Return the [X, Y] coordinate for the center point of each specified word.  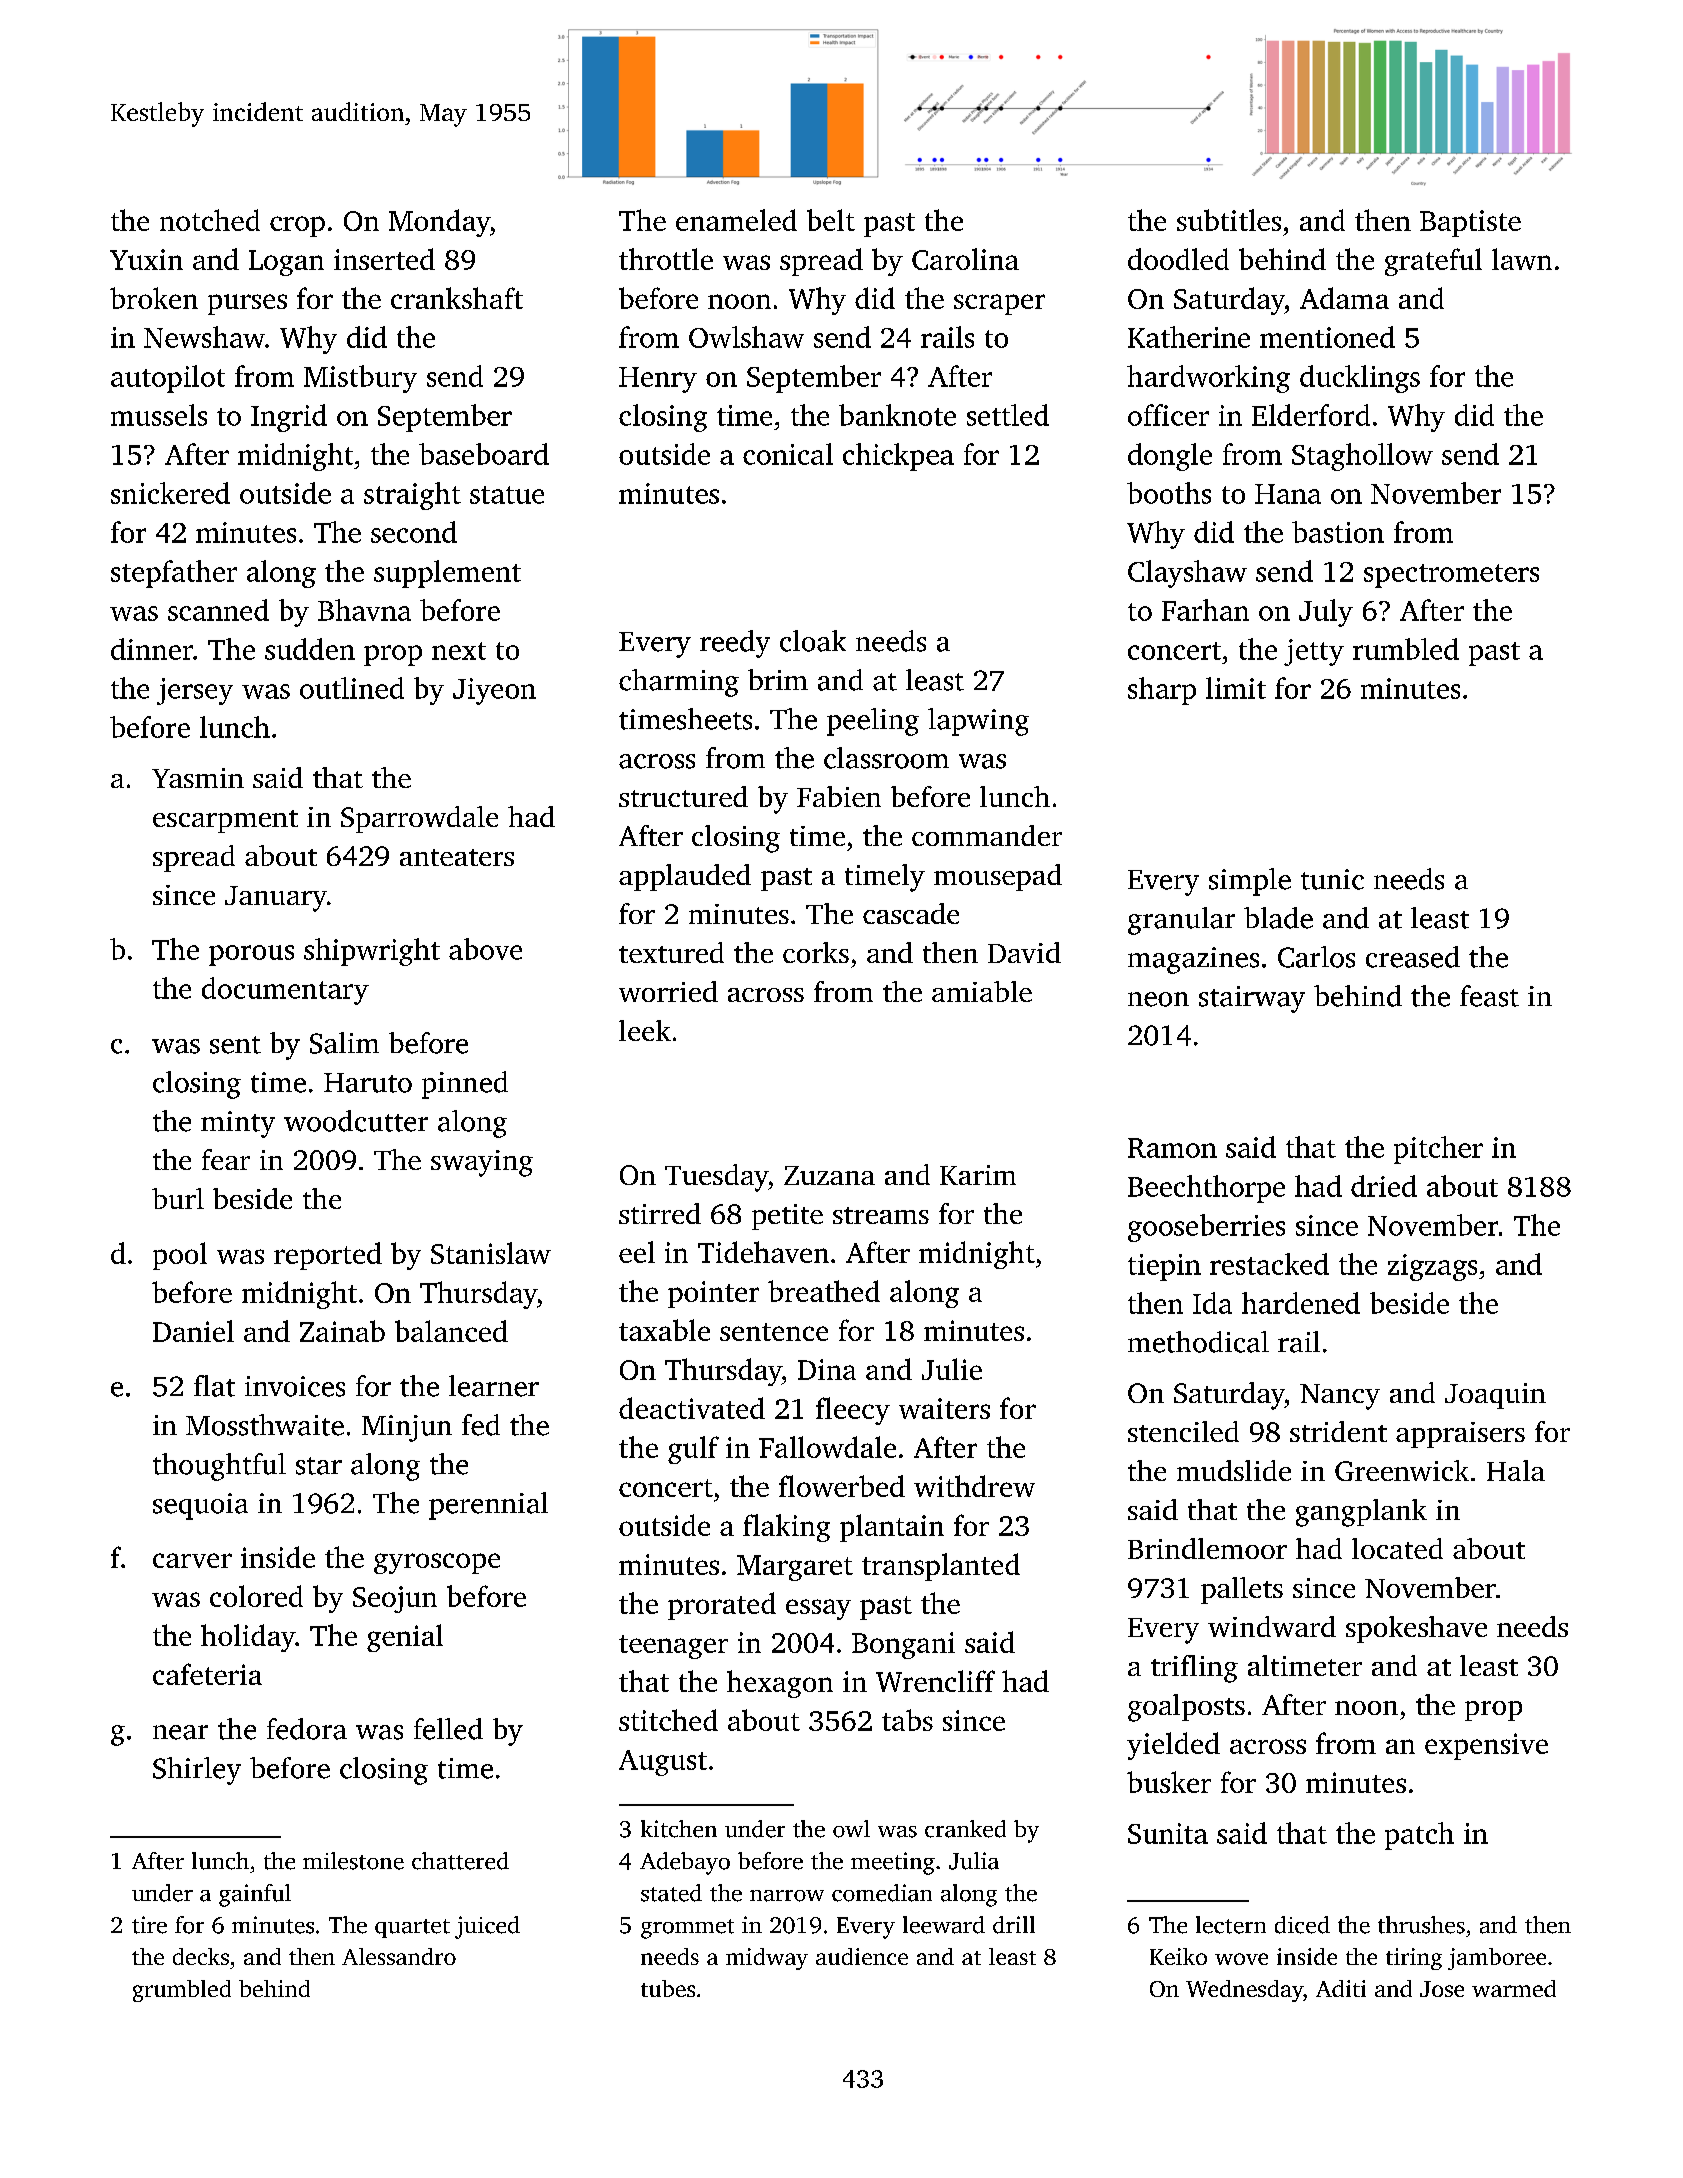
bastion [1338, 532]
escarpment [225, 821]
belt [831, 220]
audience [862, 1956]
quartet [412, 1928]
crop [297, 226]
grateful [1433, 262]
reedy [735, 644]
